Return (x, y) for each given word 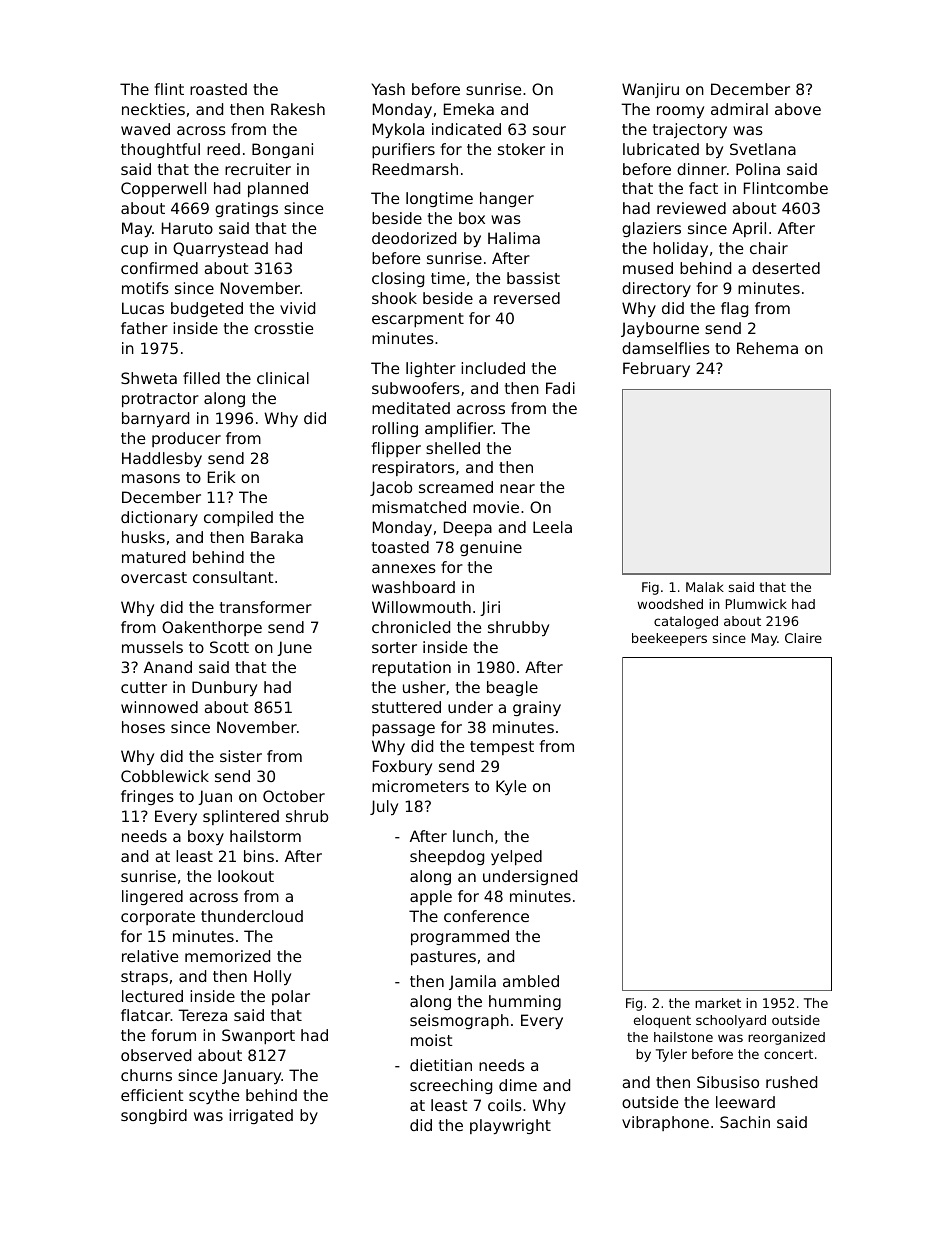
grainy (537, 708)
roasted (218, 89)
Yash (388, 89)
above (798, 109)
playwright (510, 1126)
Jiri (490, 608)
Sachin (745, 1122)
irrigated (261, 1116)
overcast (154, 577)
